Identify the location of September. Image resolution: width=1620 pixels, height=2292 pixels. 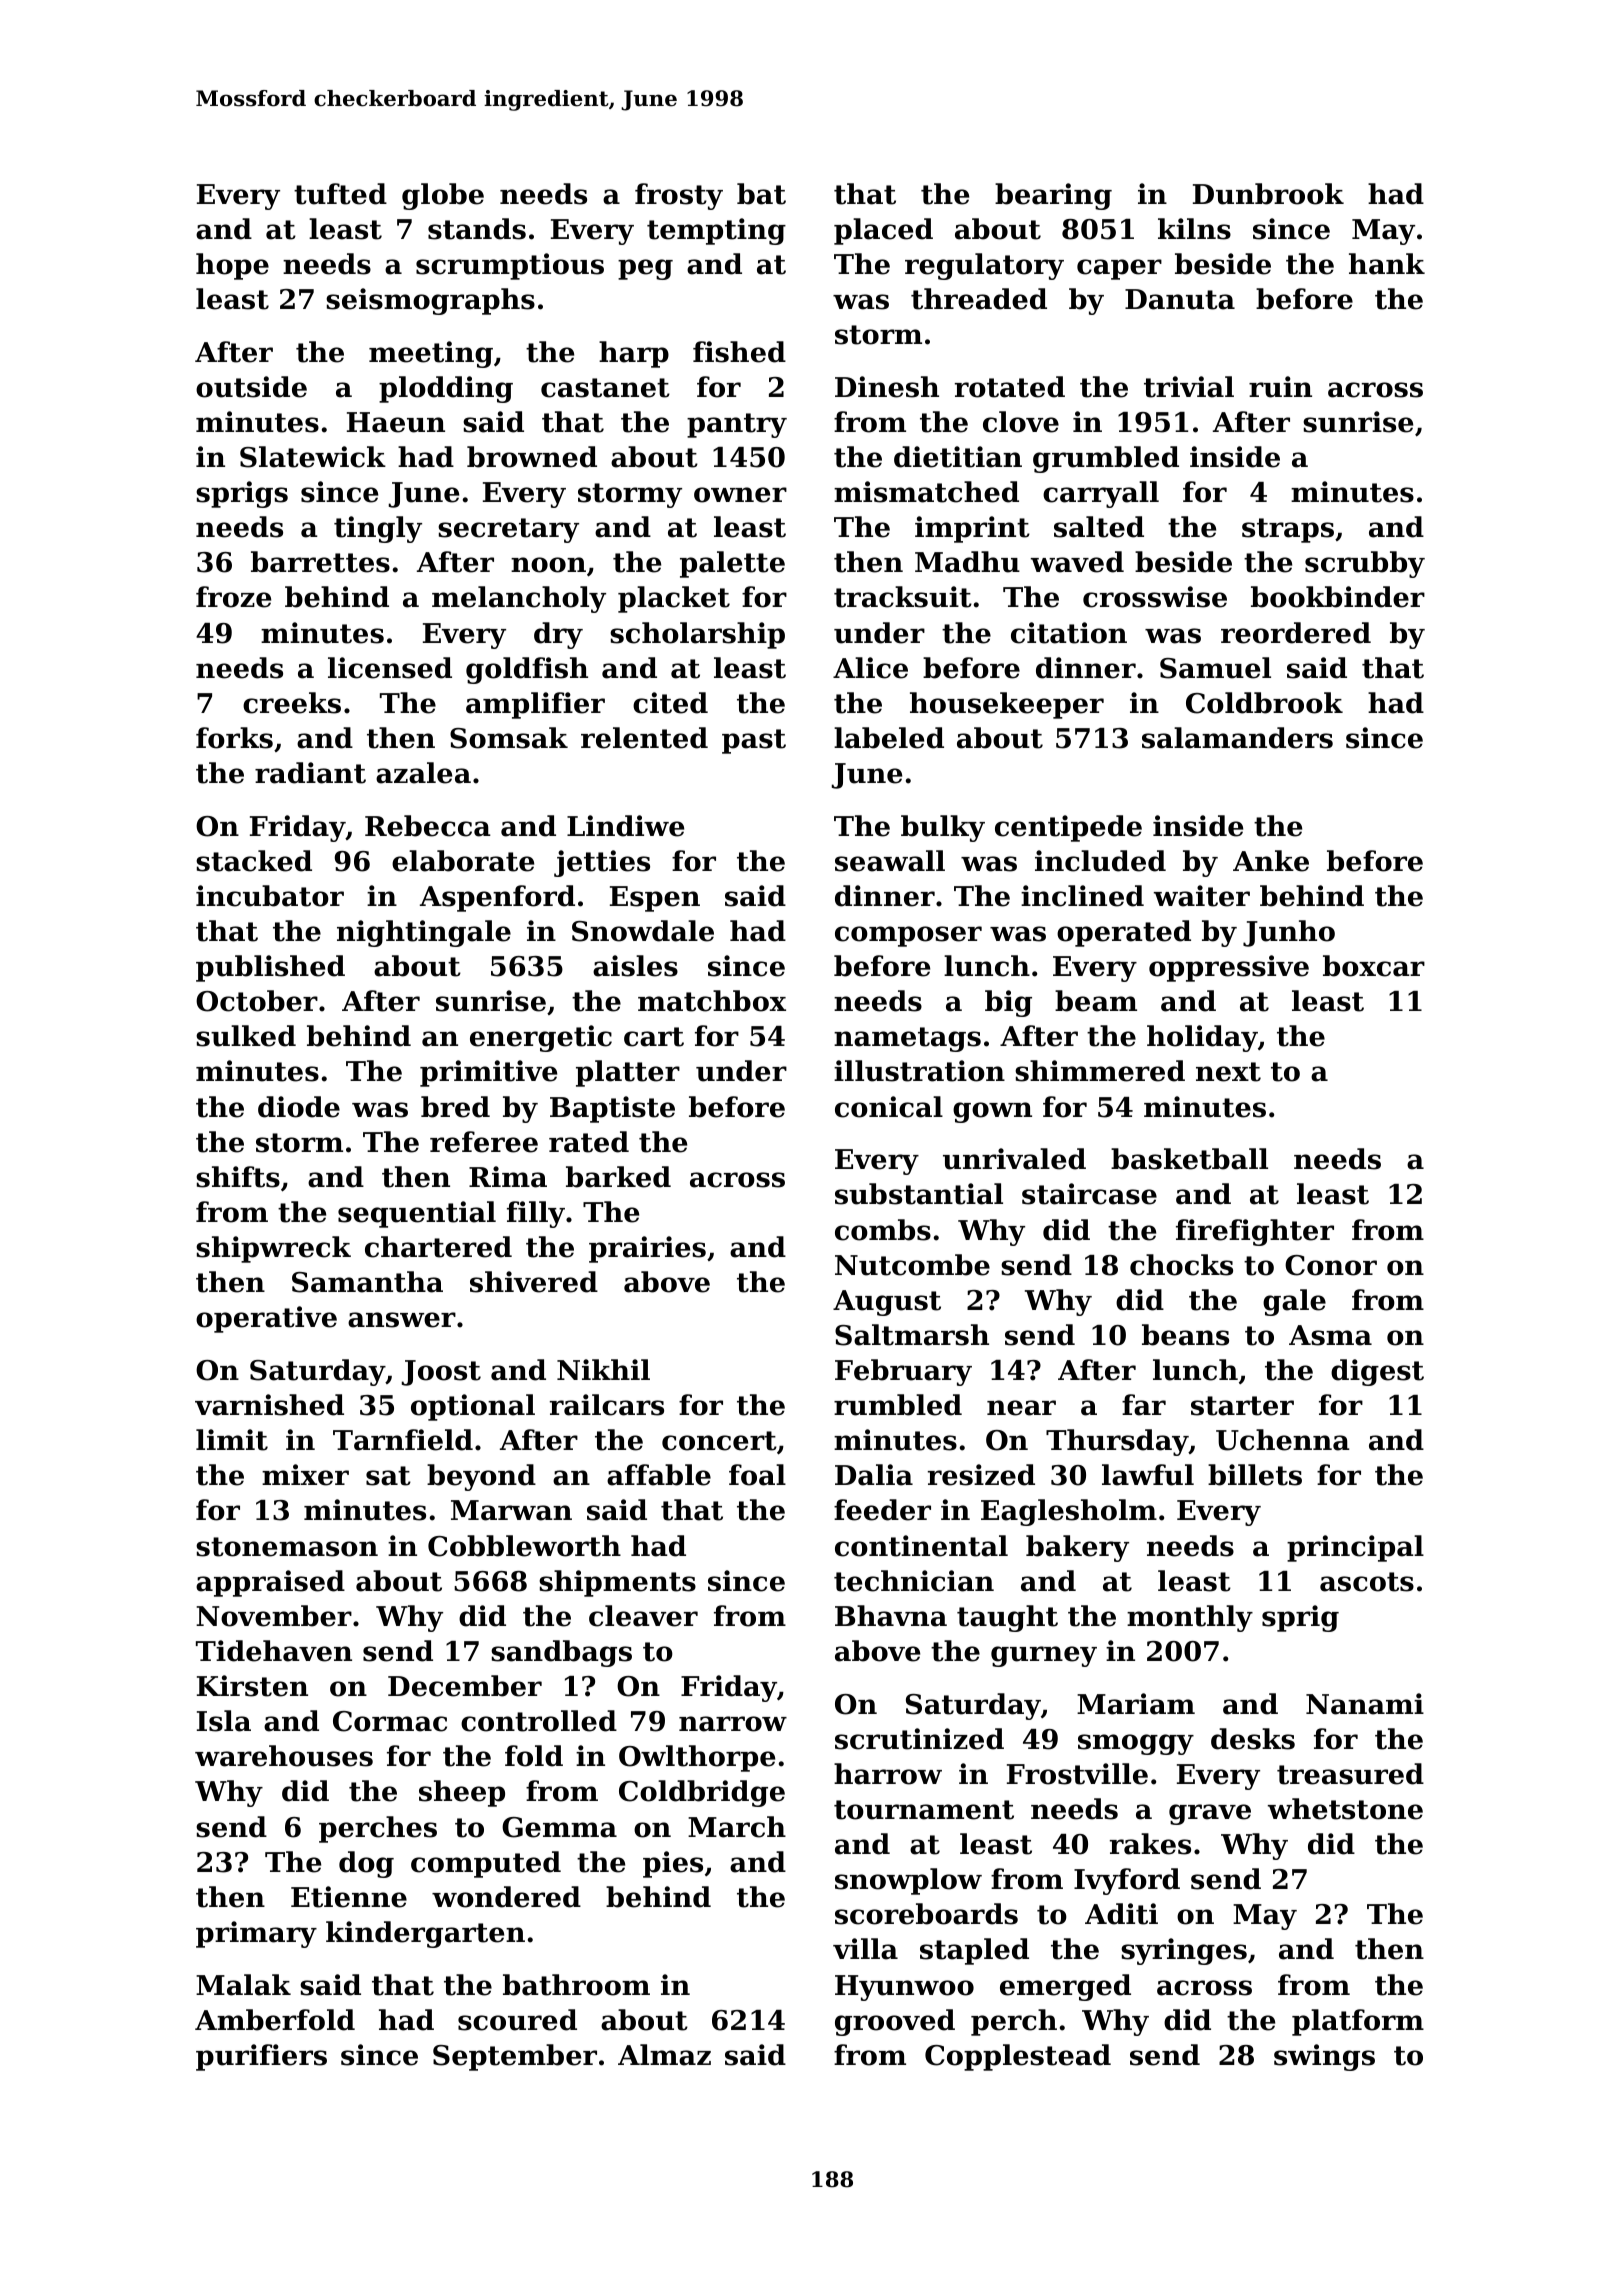
(515, 2057).
